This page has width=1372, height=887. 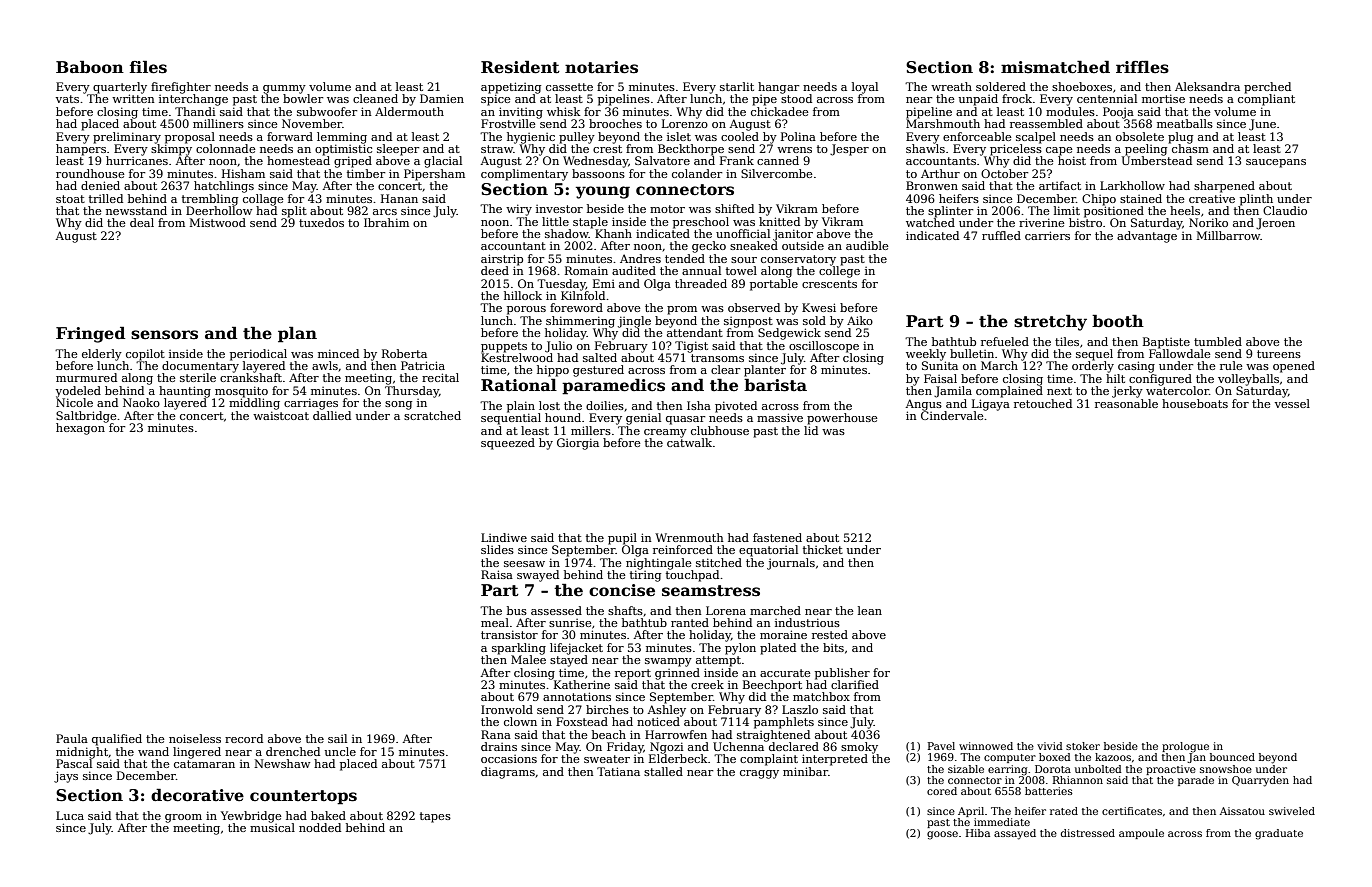 What do you see at coordinates (218, 222) in the page?
I see `Mistwood` at bounding box center [218, 222].
